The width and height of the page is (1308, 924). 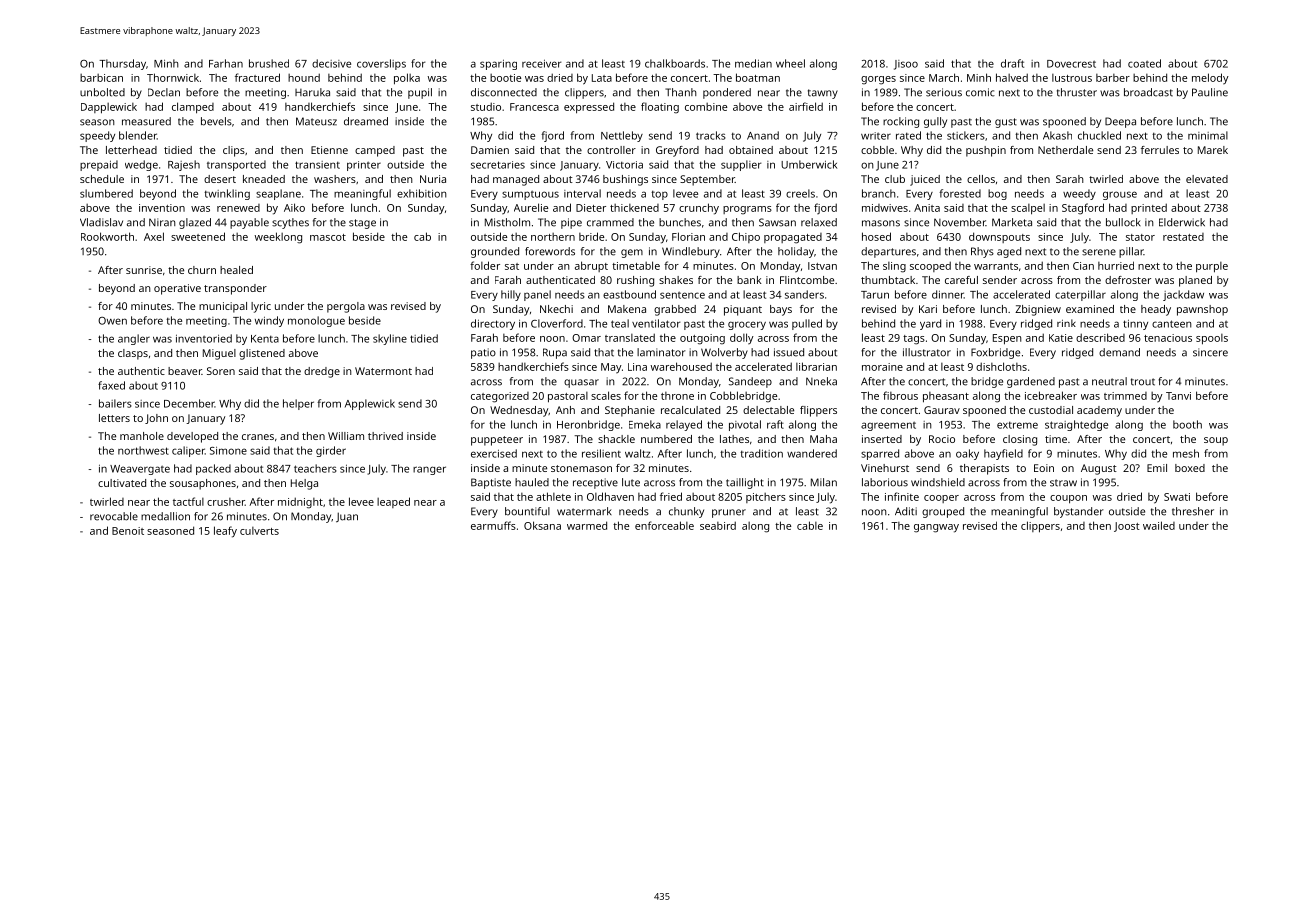 I want to click on unbolted, so click(x=102, y=92).
